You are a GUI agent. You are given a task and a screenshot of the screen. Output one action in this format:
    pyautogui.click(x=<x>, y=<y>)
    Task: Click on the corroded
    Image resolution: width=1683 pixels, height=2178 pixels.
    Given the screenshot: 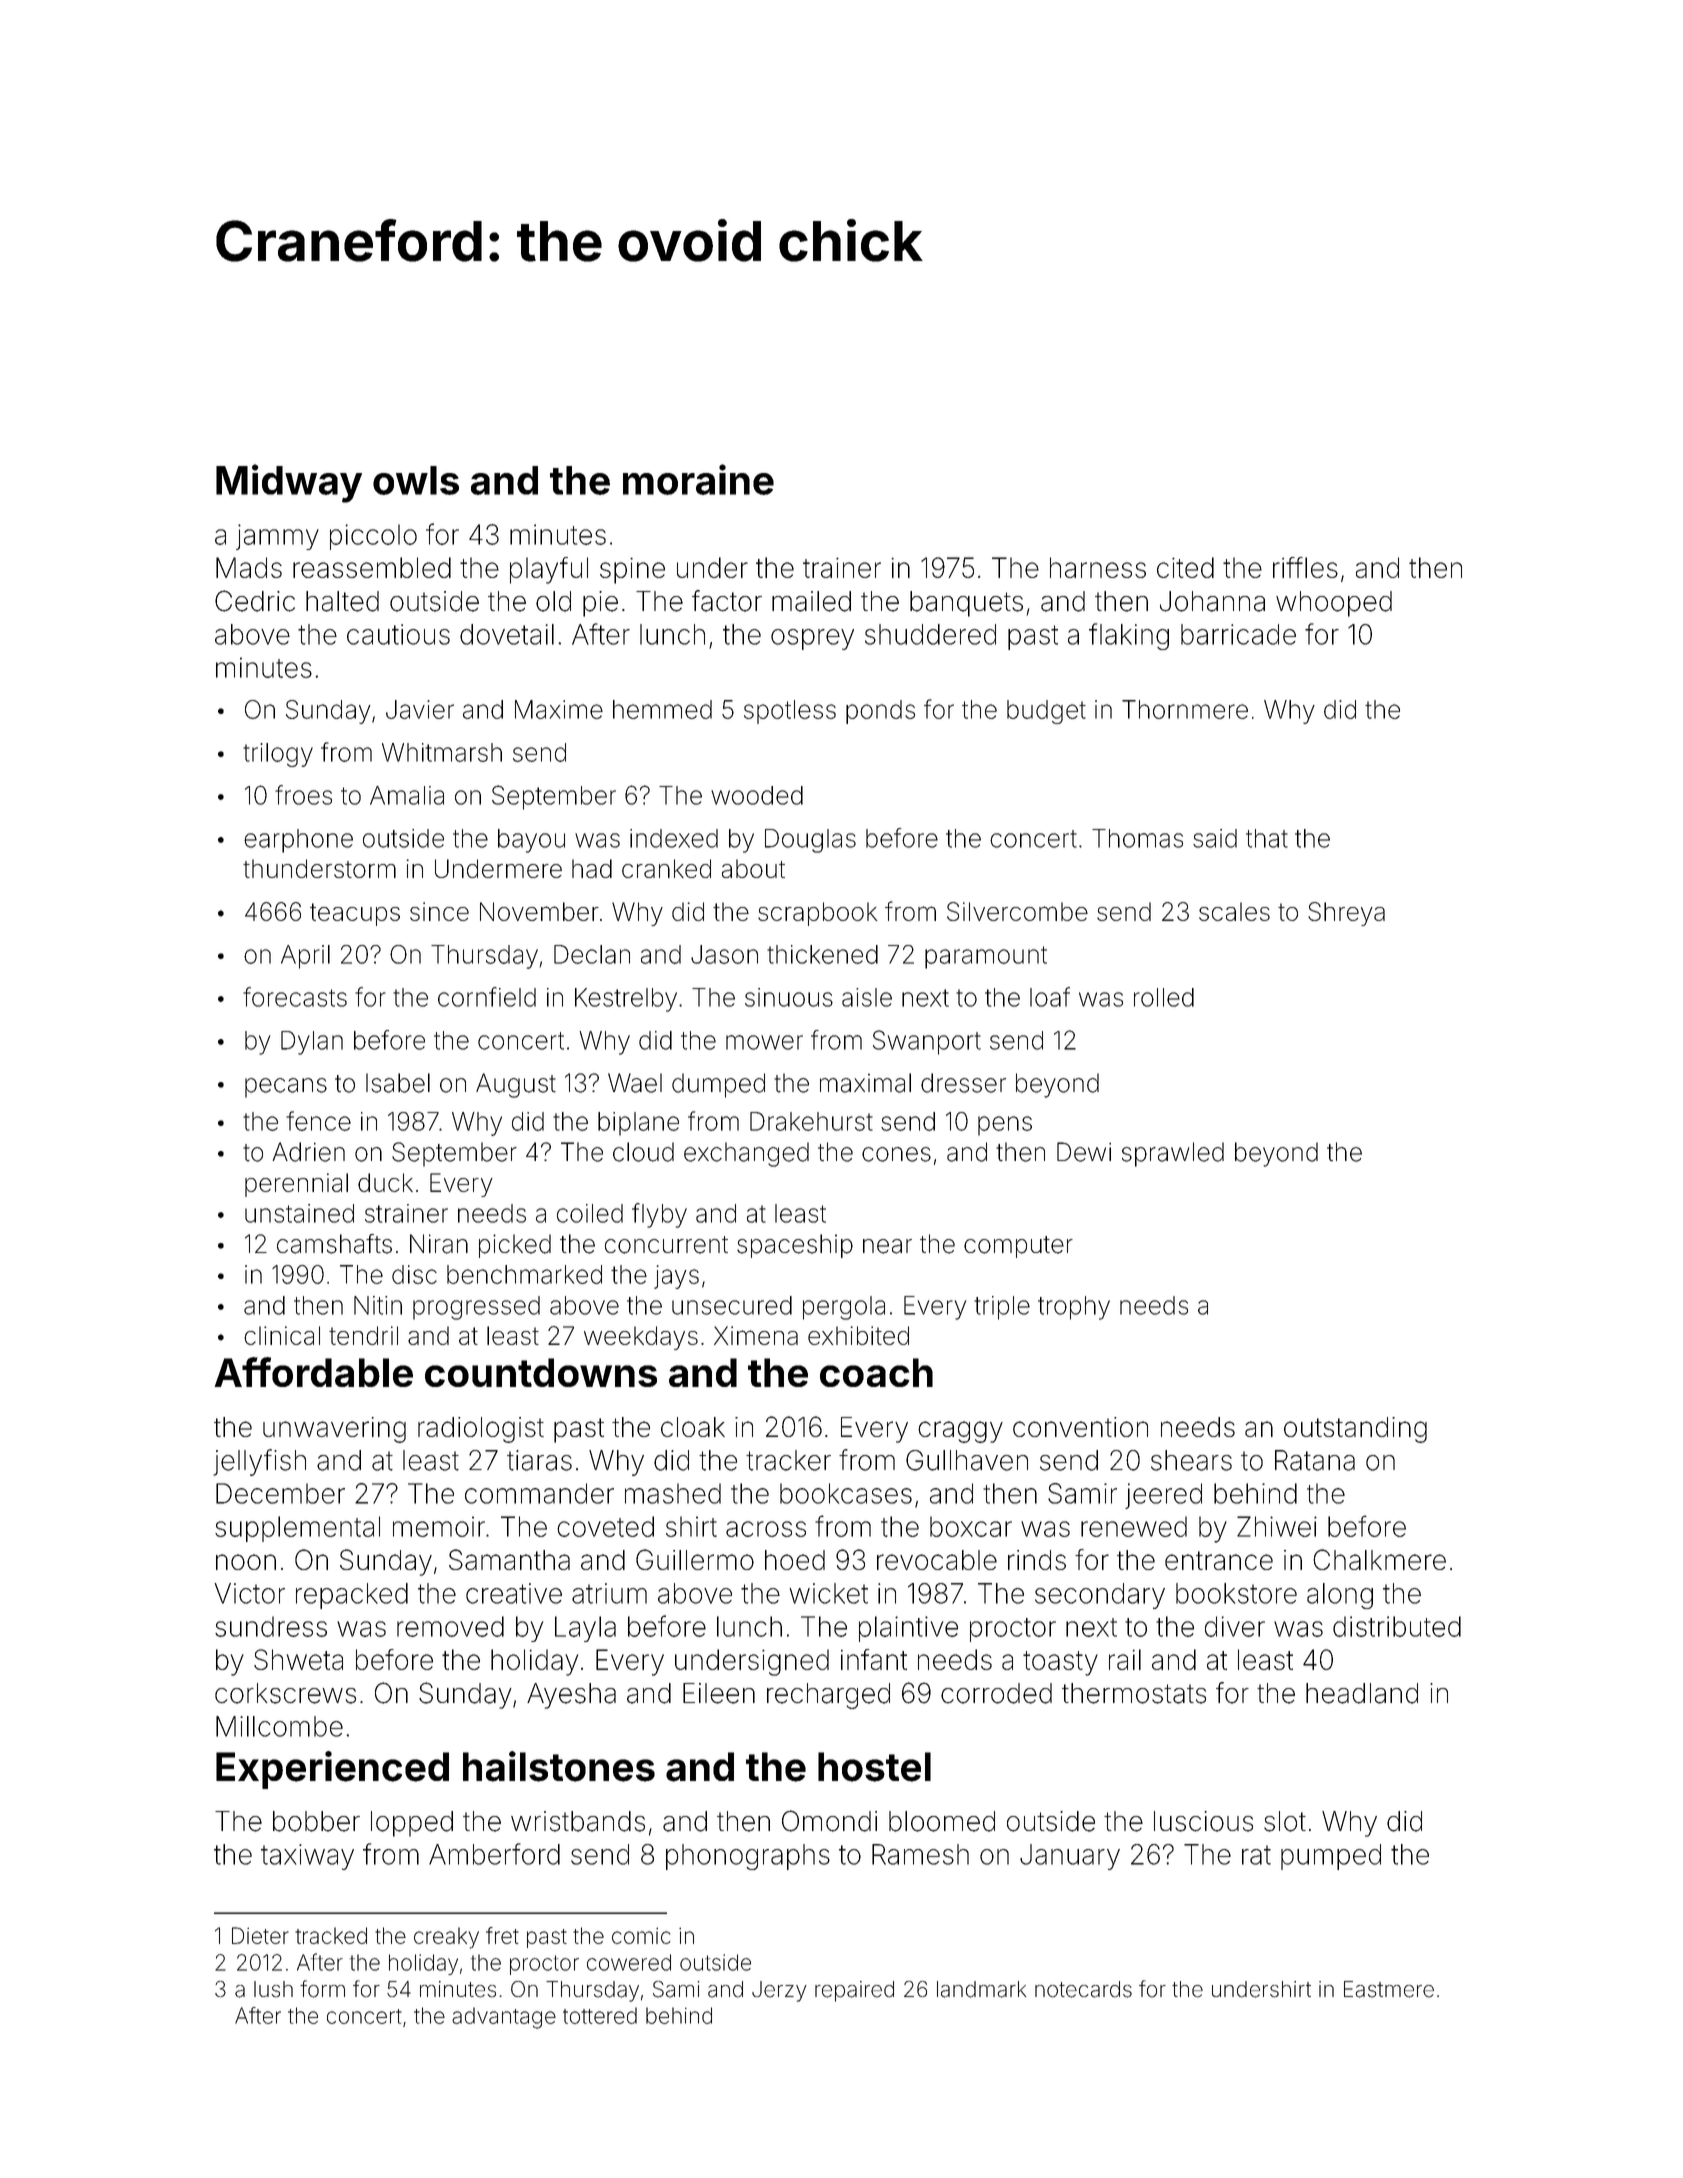 What is the action you would take?
    pyautogui.click(x=996, y=1693)
